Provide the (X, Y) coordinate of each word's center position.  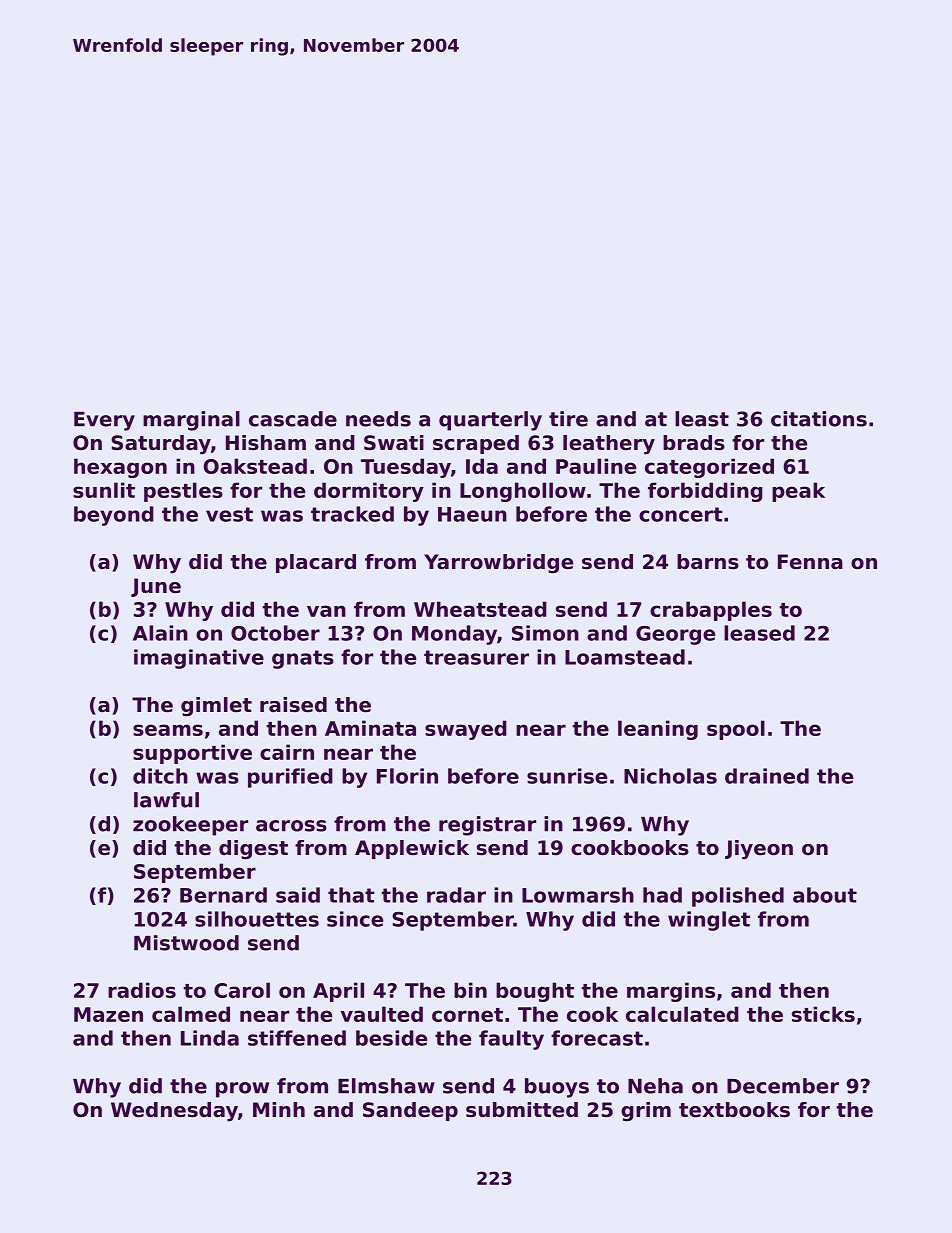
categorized (709, 468)
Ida (482, 466)
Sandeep (410, 1111)
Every (104, 421)
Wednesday (174, 1112)
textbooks (734, 1110)
